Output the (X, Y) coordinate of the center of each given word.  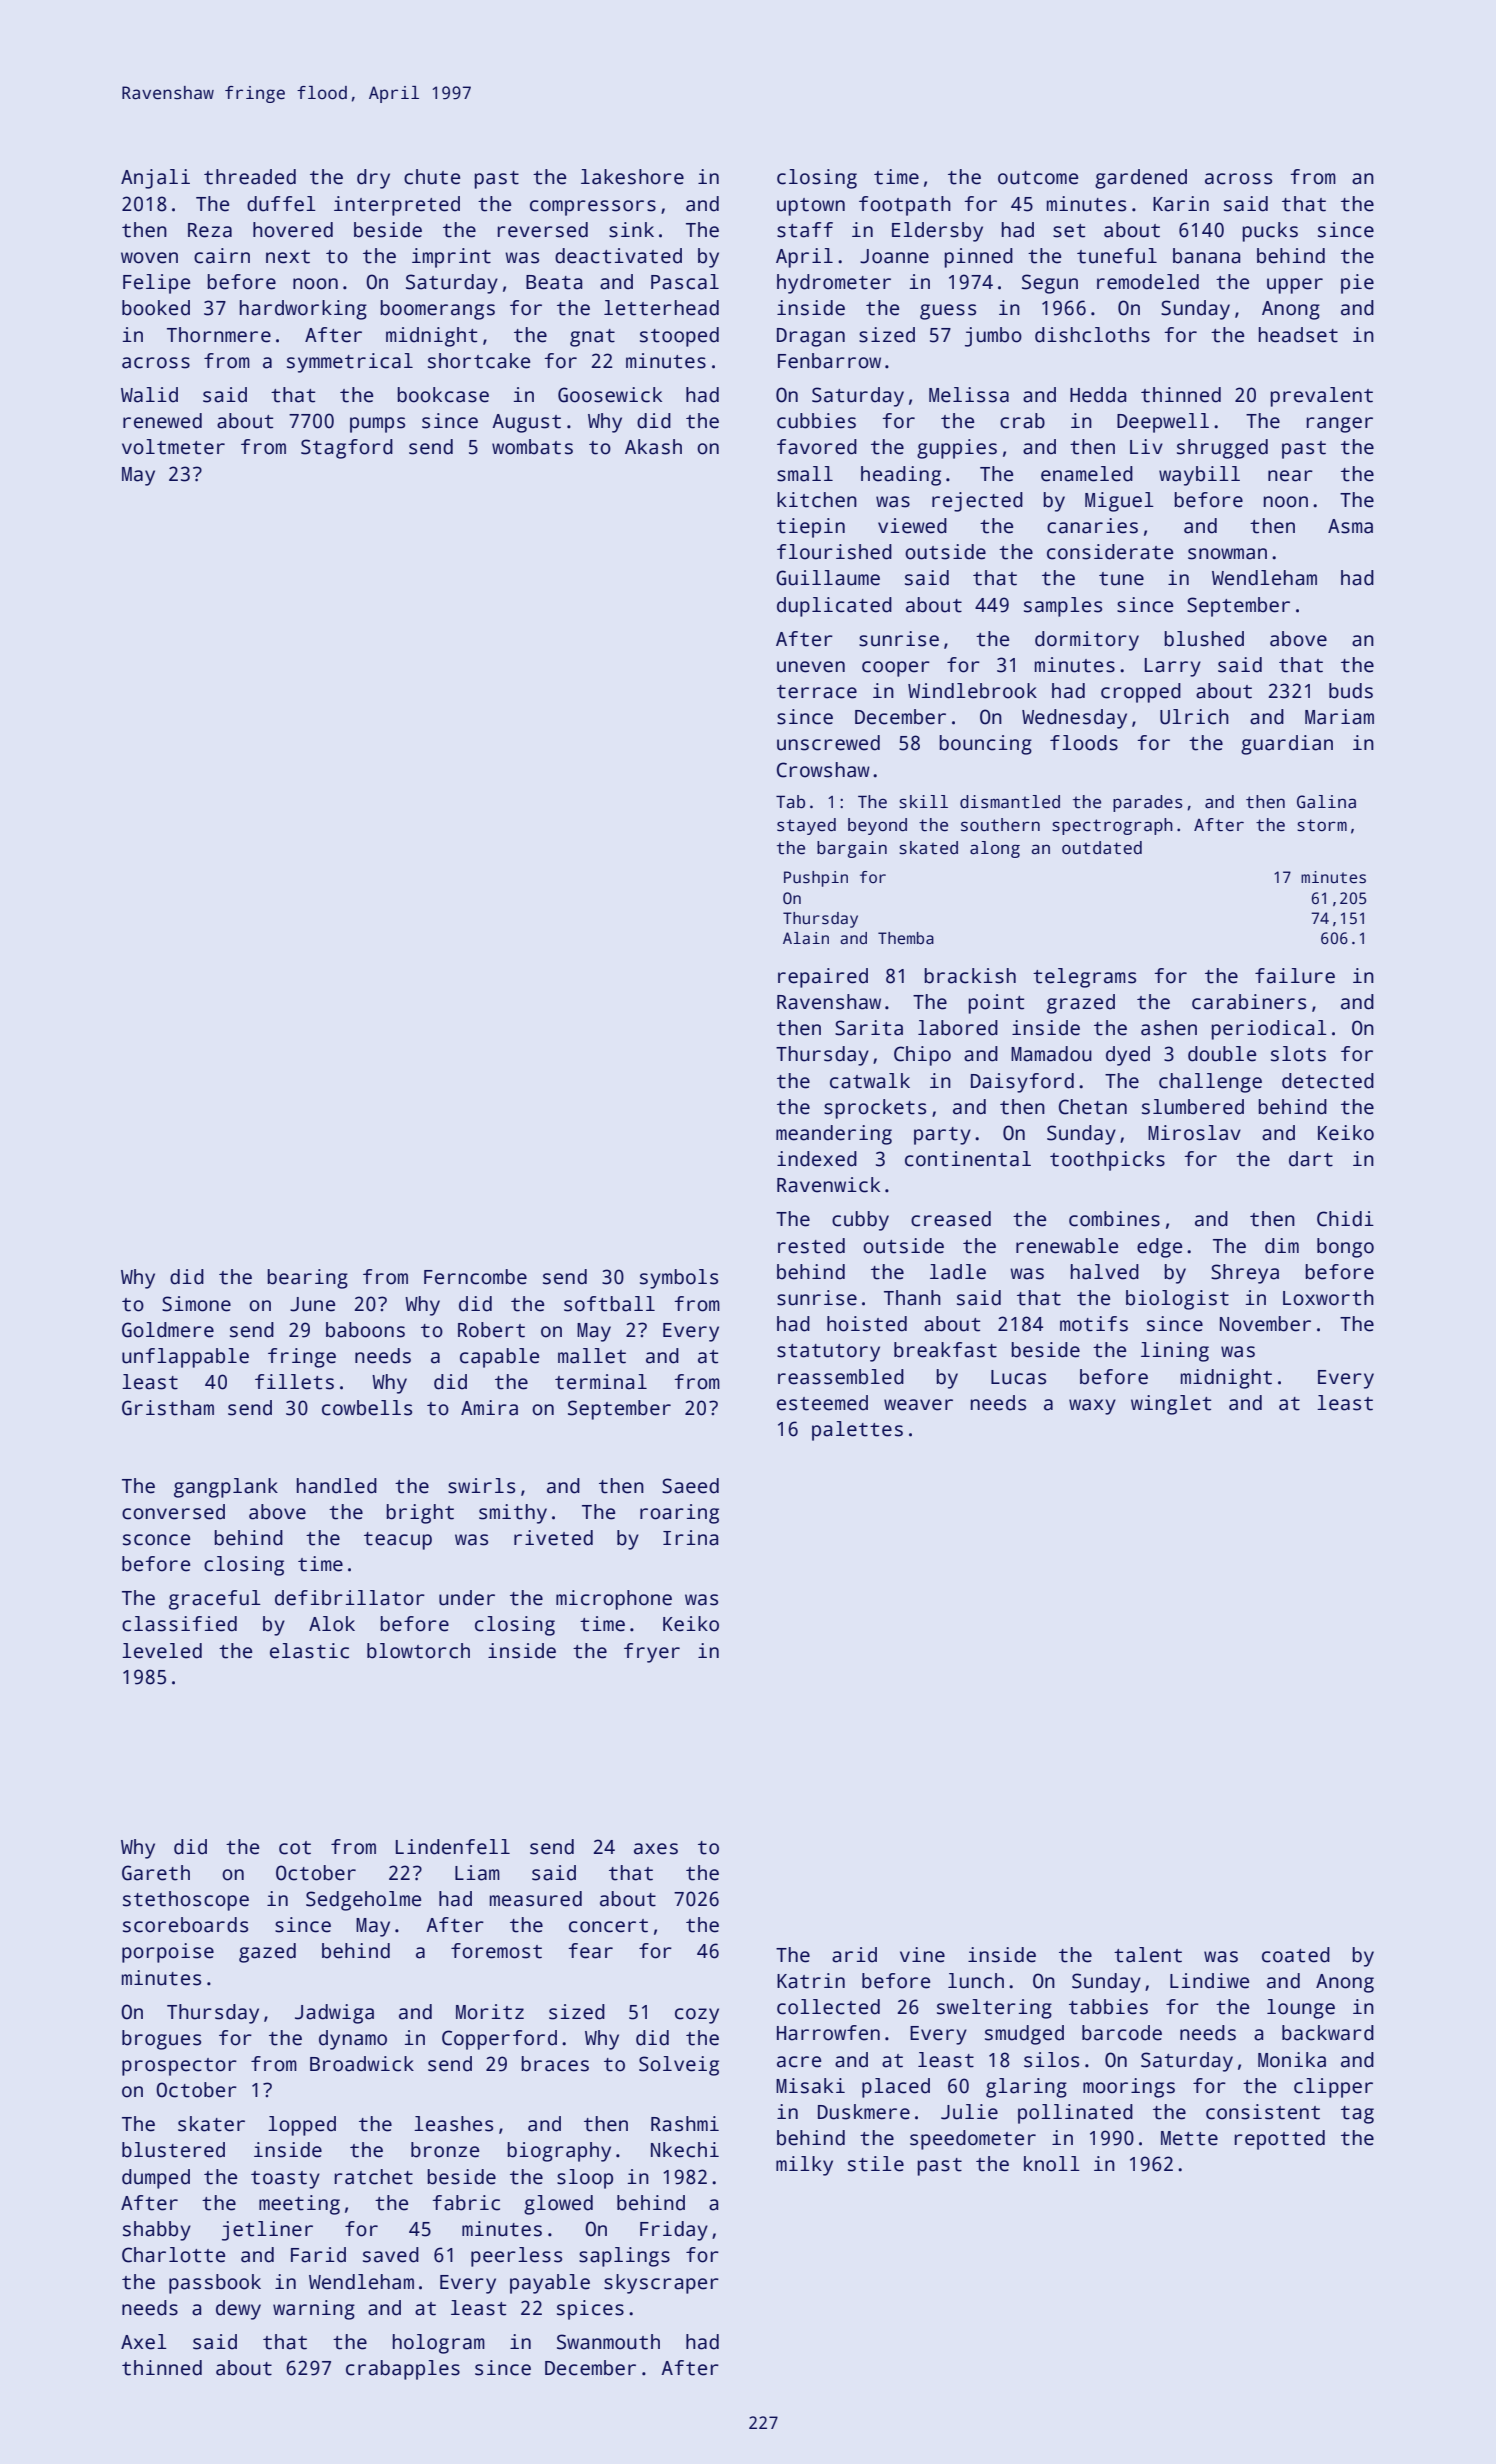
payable (550, 2284)
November (1265, 1324)
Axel (144, 2342)
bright (420, 1514)
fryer (652, 1653)
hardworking (303, 310)
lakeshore (632, 177)
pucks (1270, 232)
